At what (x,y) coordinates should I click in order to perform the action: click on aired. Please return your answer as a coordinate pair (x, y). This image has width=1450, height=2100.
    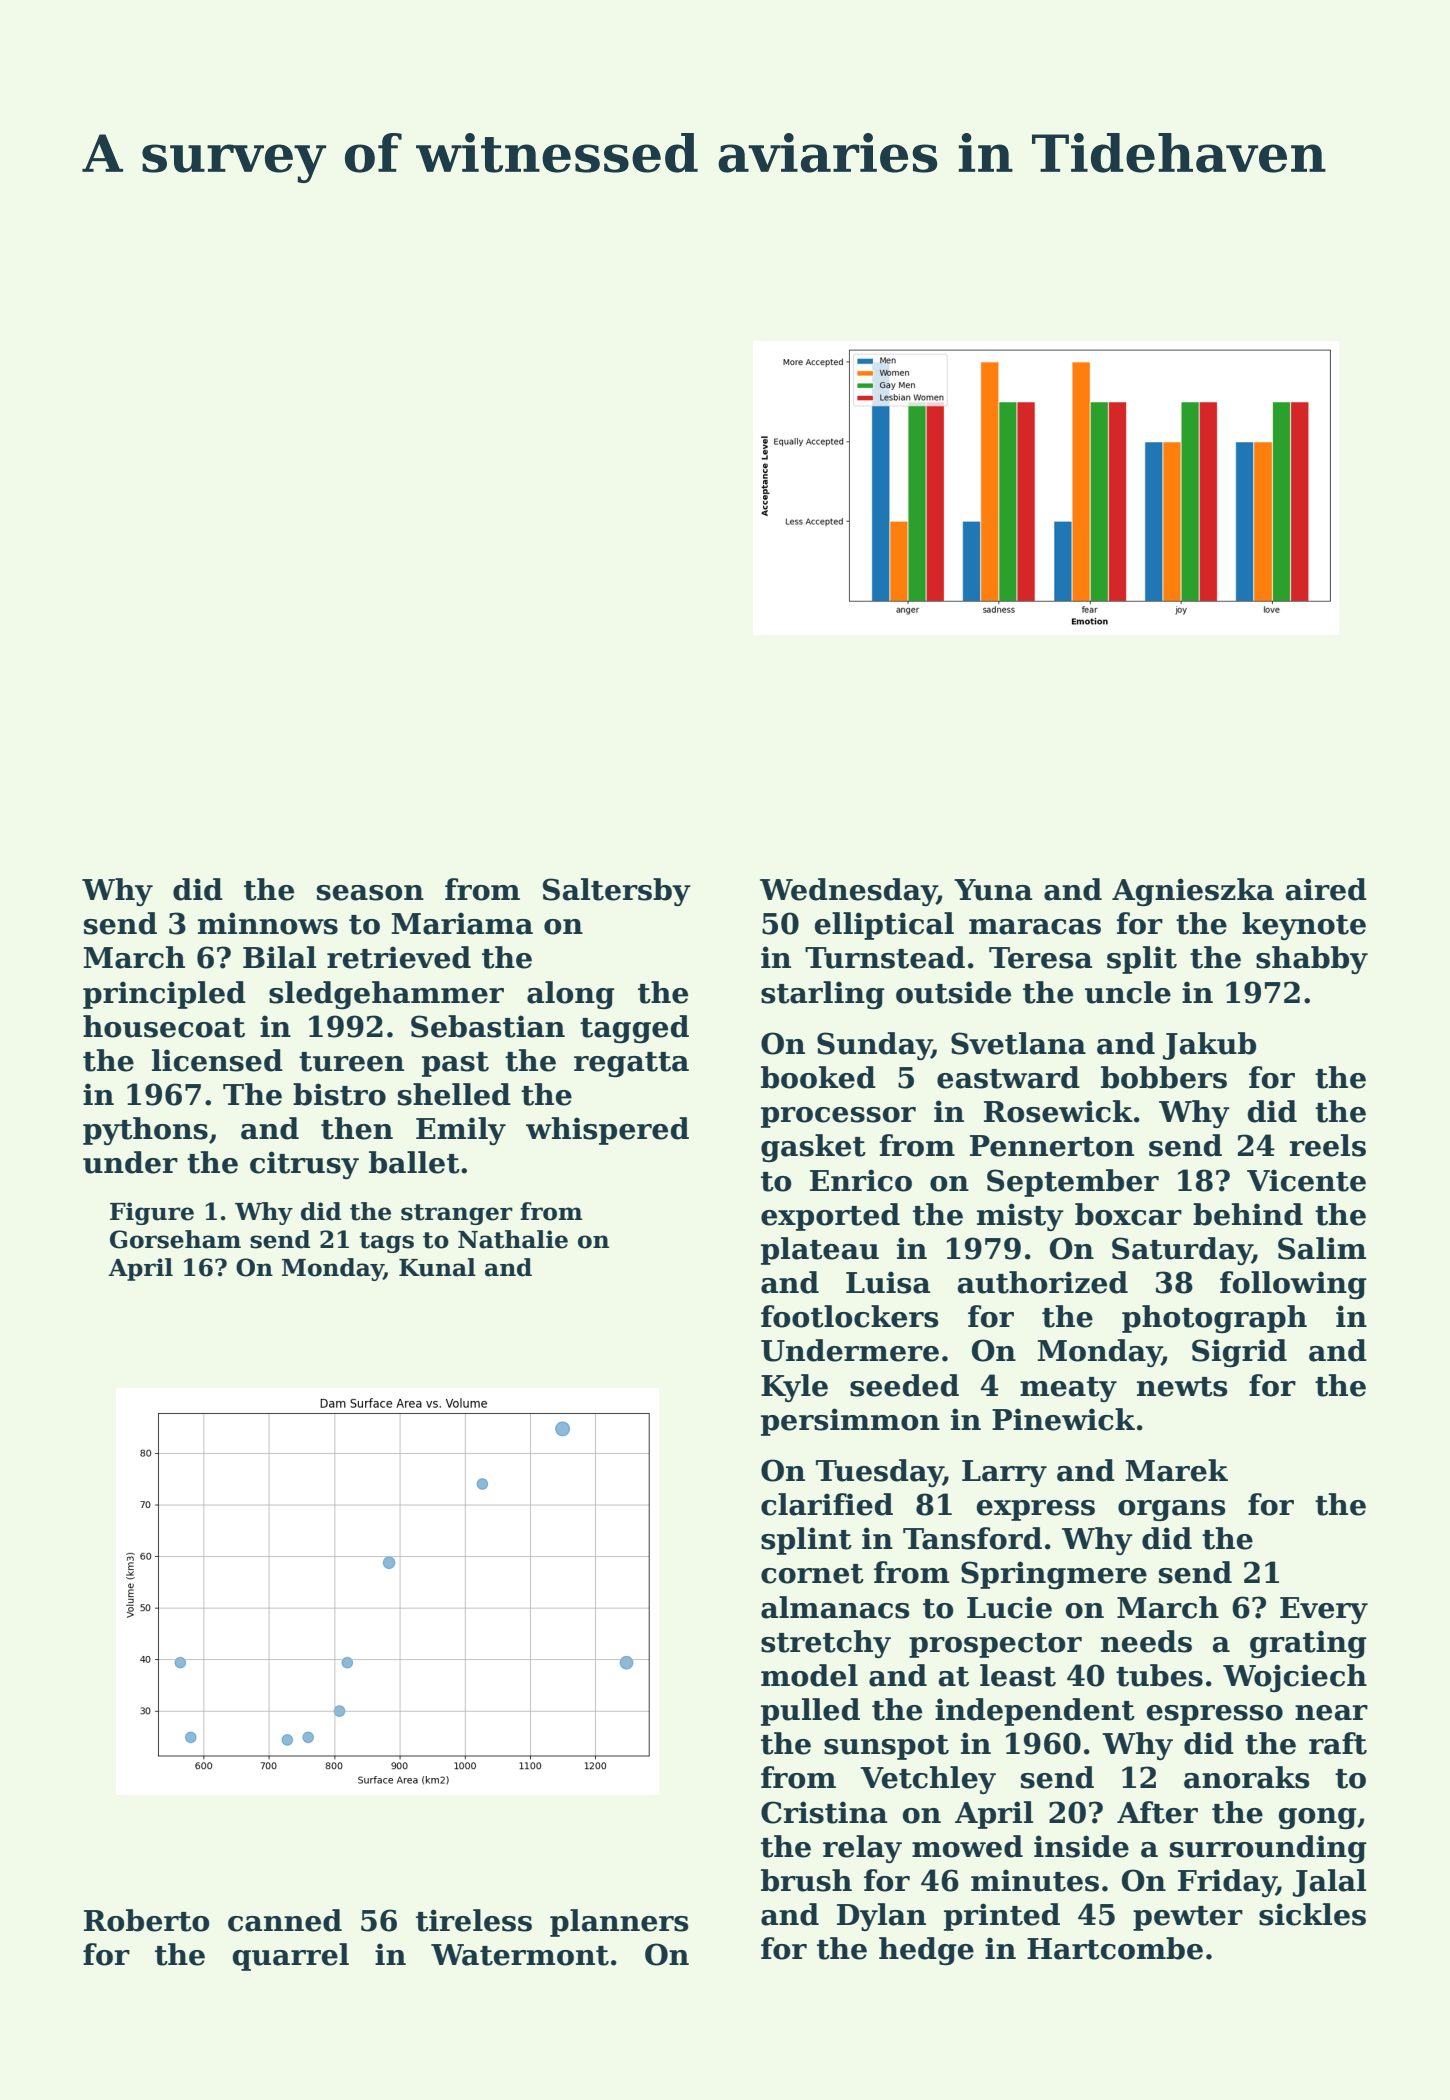
    Looking at the image, I should click on (1326, 889).
